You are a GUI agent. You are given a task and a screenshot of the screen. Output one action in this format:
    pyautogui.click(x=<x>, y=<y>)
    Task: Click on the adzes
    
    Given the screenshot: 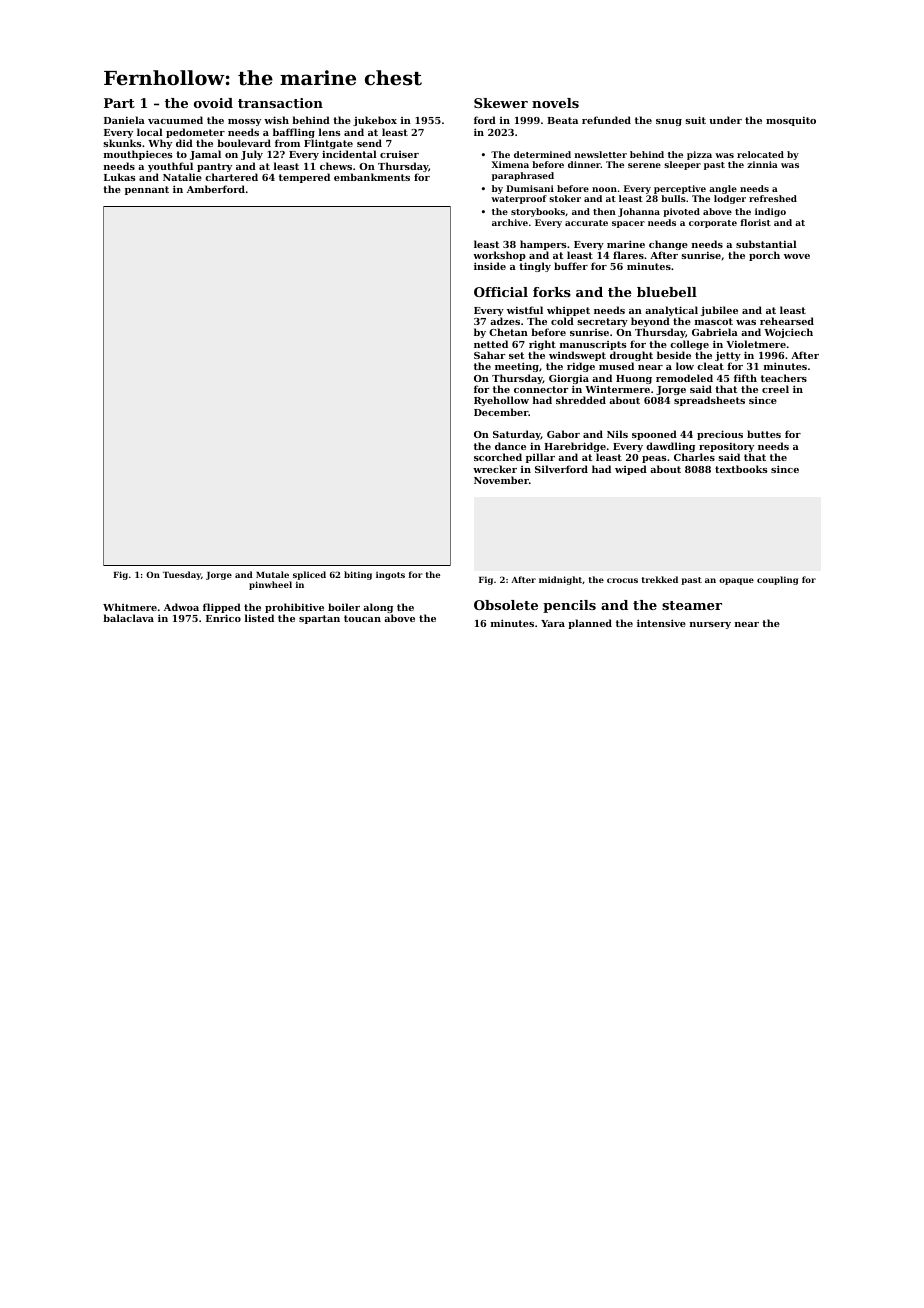 What is the action you would take?
    pyautogui.click(x=505, y=321)
